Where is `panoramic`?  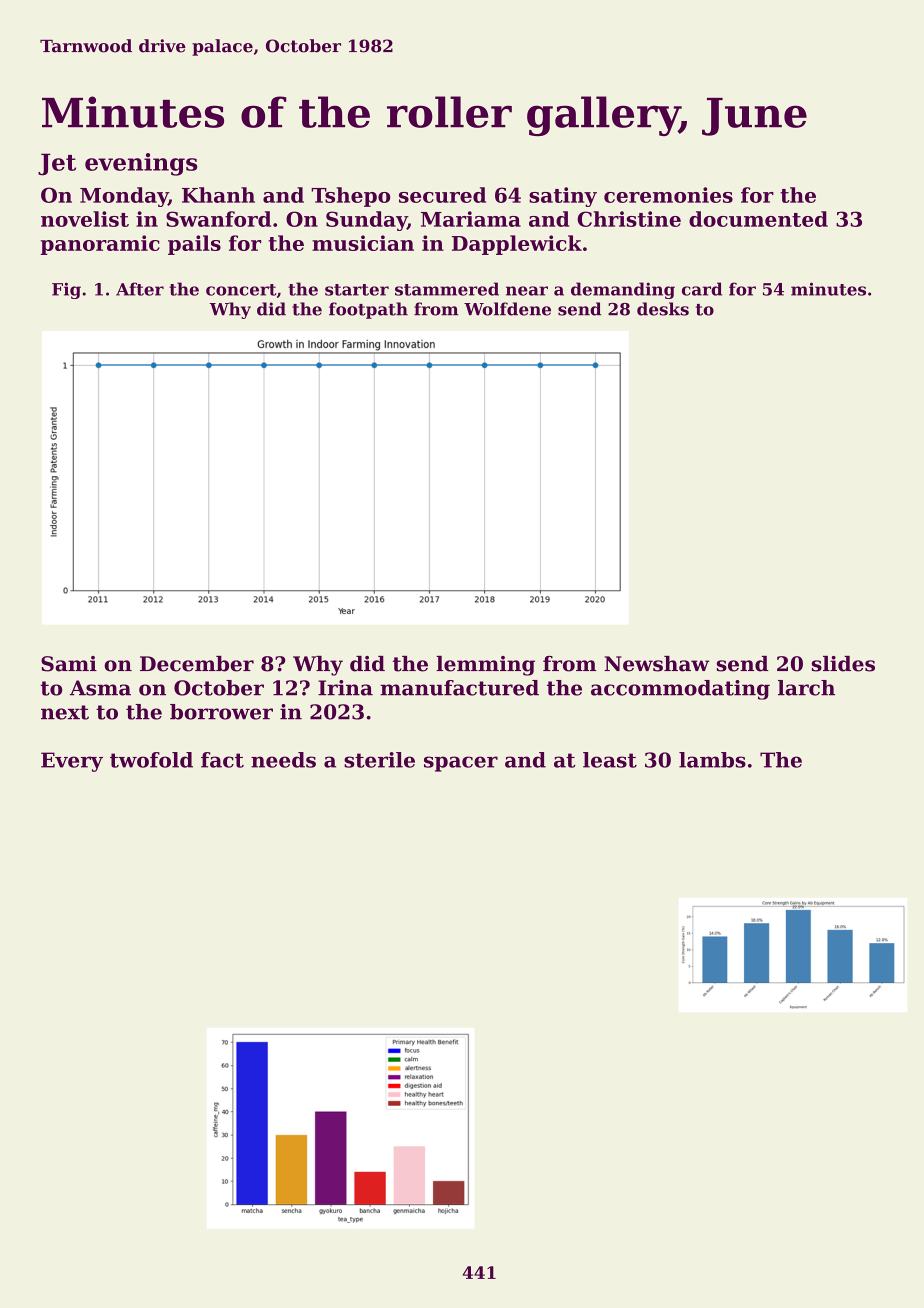
panoramic is located at coordinates (100, 245).
